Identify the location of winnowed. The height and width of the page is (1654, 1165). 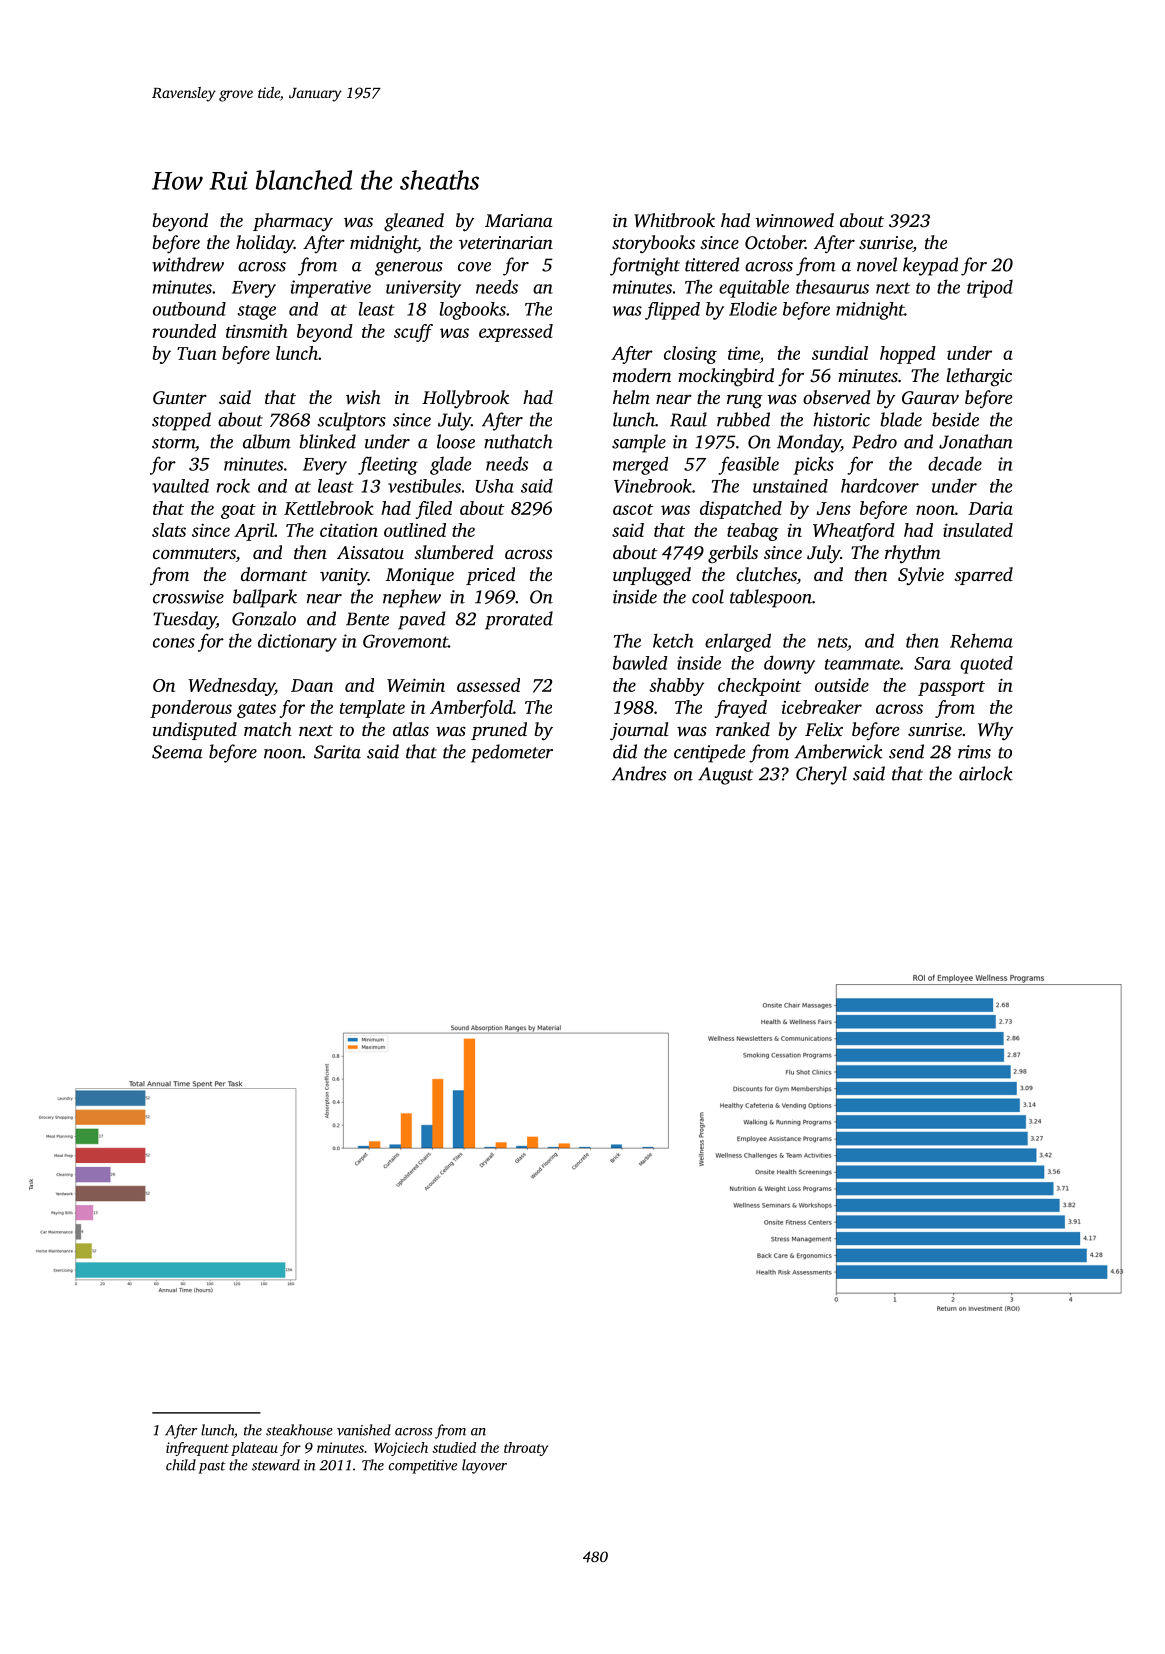
(794, 220).
